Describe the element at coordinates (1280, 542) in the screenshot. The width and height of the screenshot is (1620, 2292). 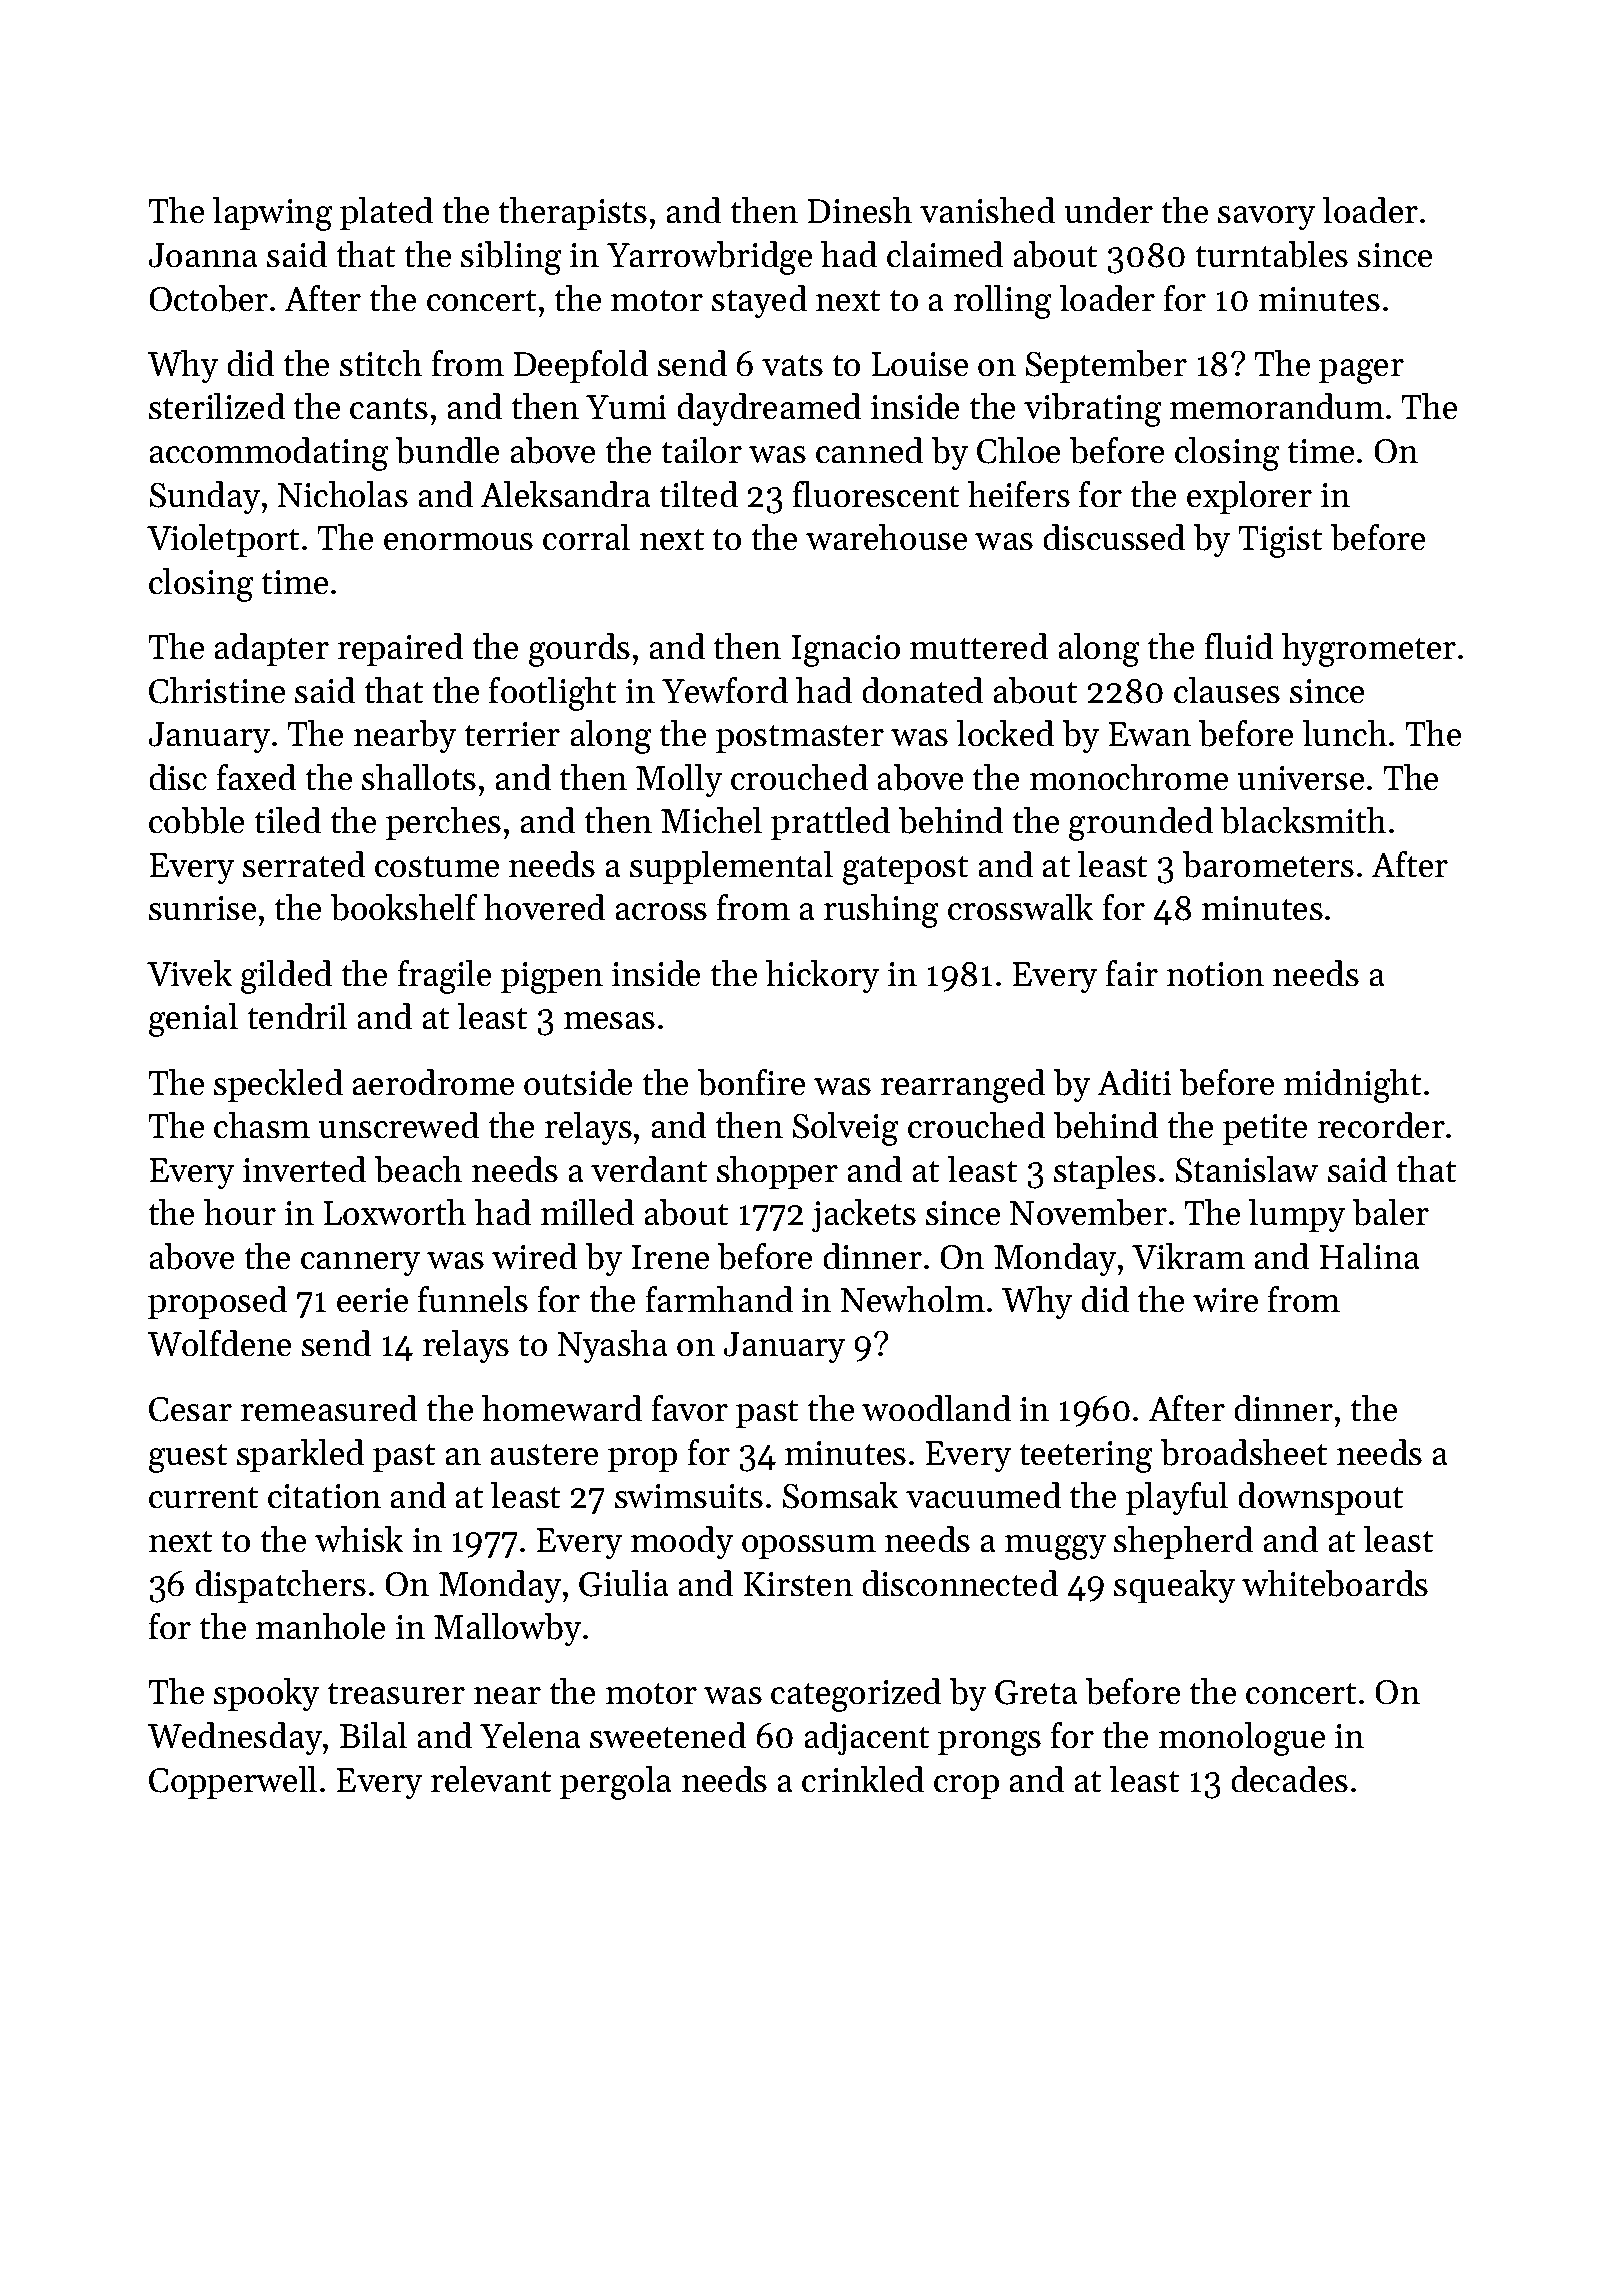
I see `Tigist` at that location.
